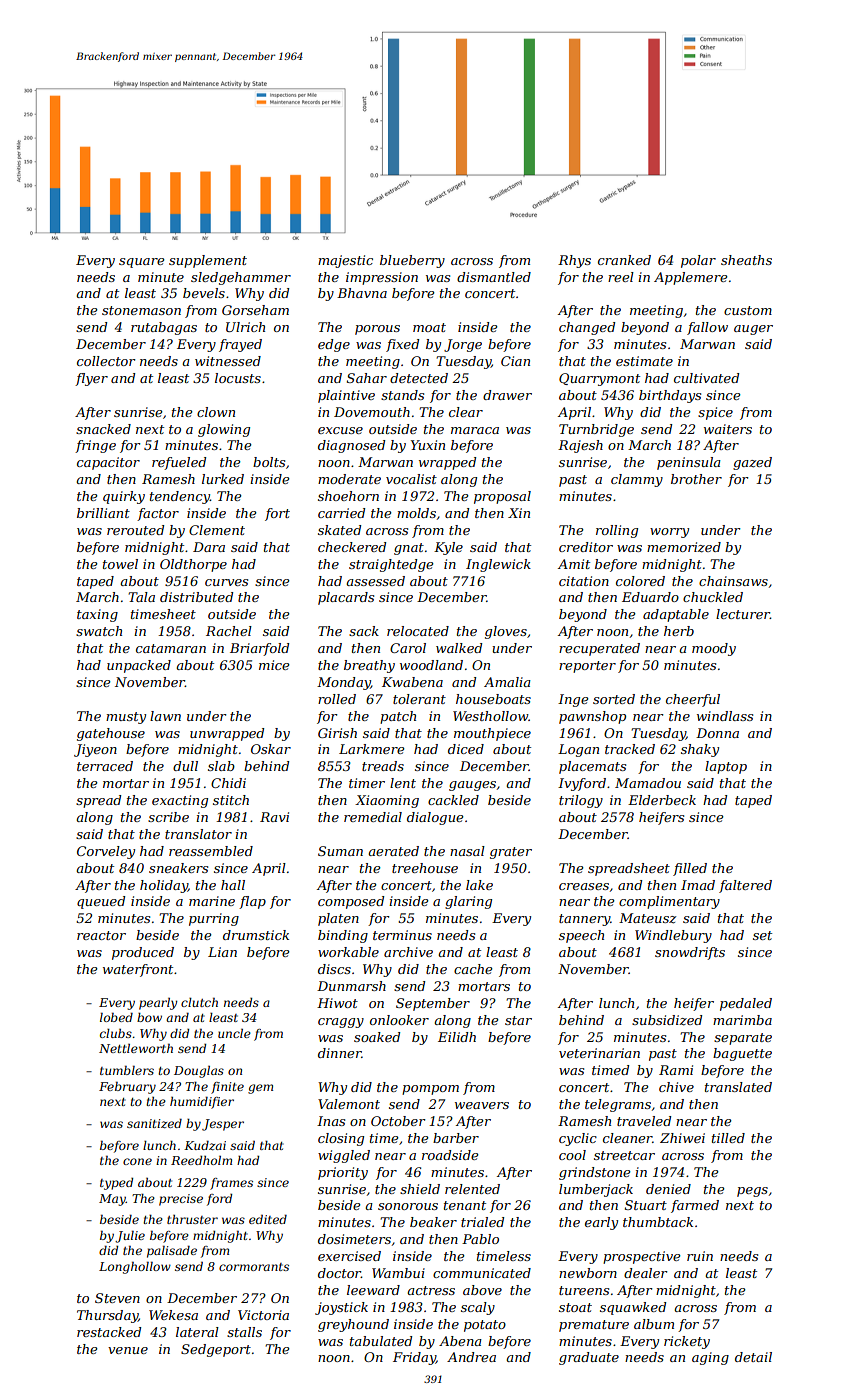 The width and height of the screenshot is (849, 1400). What do you see at coordinates (742, 1054) in the screenshot?
I see `baguette` at bounding box center [742, 1054].
